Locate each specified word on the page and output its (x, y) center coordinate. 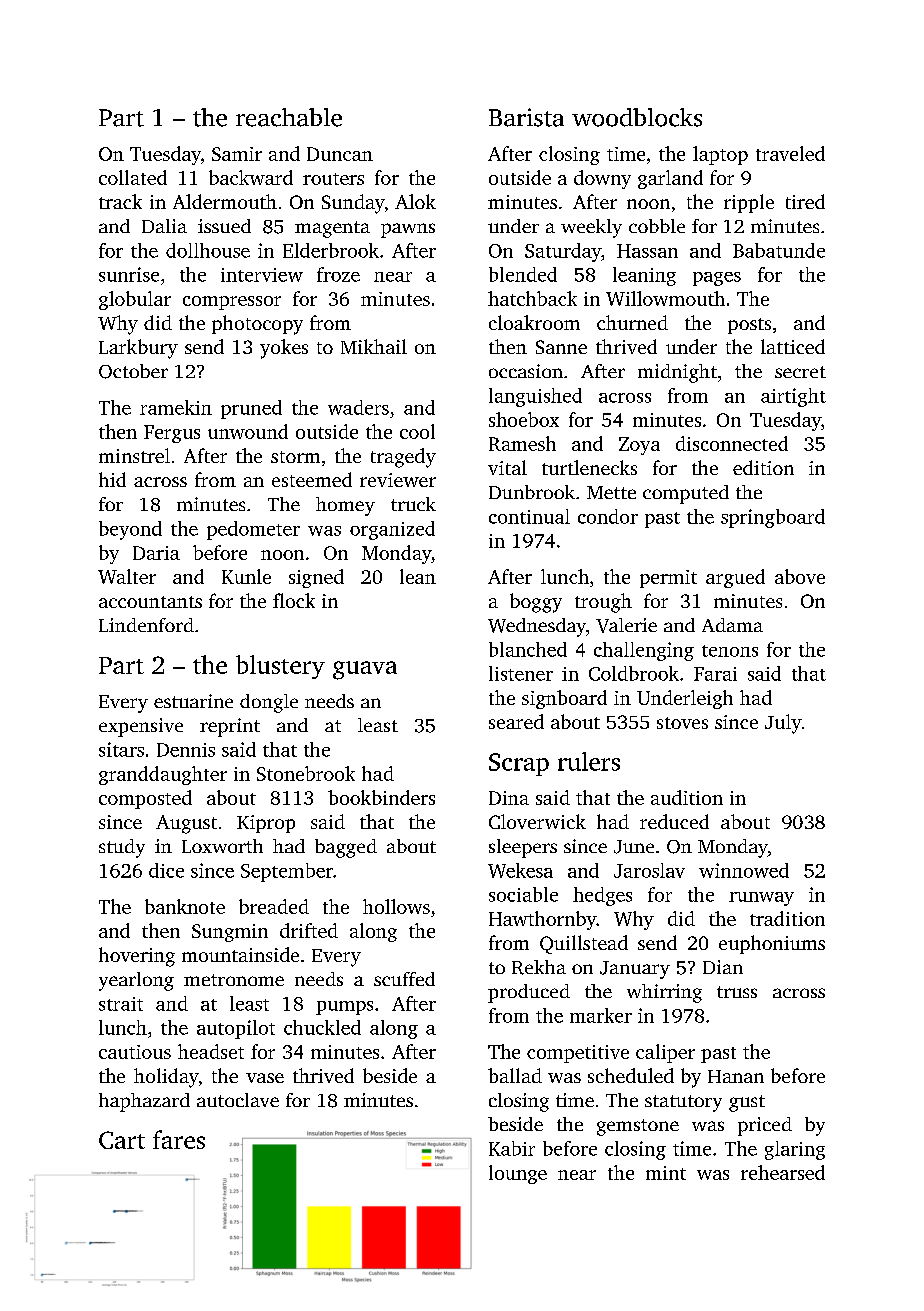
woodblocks (637, 117)
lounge (518, 1174)
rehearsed (783, 1172)
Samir (237, 154)
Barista (526, 117)
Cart (122, 1140)
